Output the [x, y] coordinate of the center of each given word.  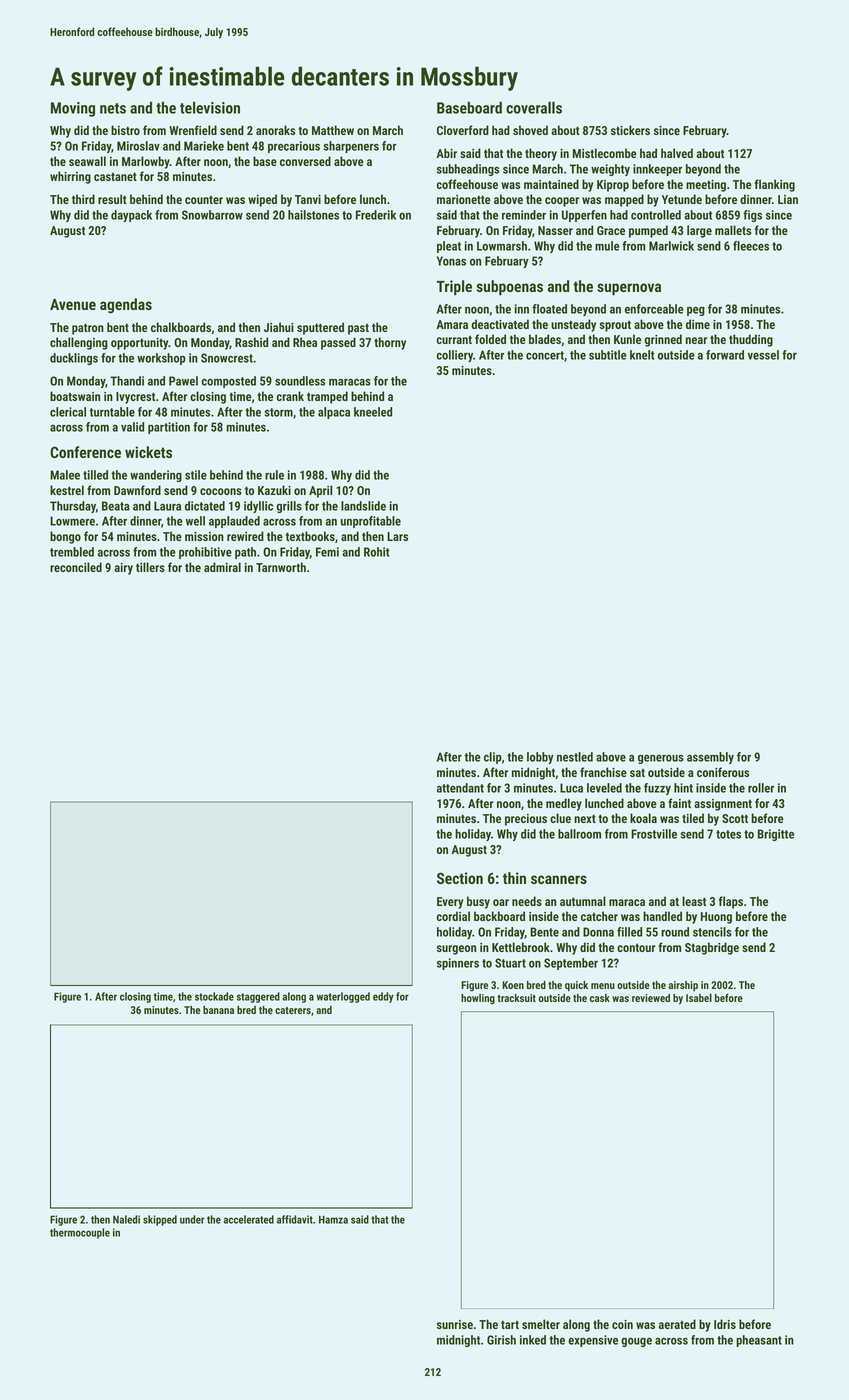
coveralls [534, 107]
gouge [636, 1342]
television [210, 107]
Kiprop [613, 186]
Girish [501, 1340]
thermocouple [80, 1233]
